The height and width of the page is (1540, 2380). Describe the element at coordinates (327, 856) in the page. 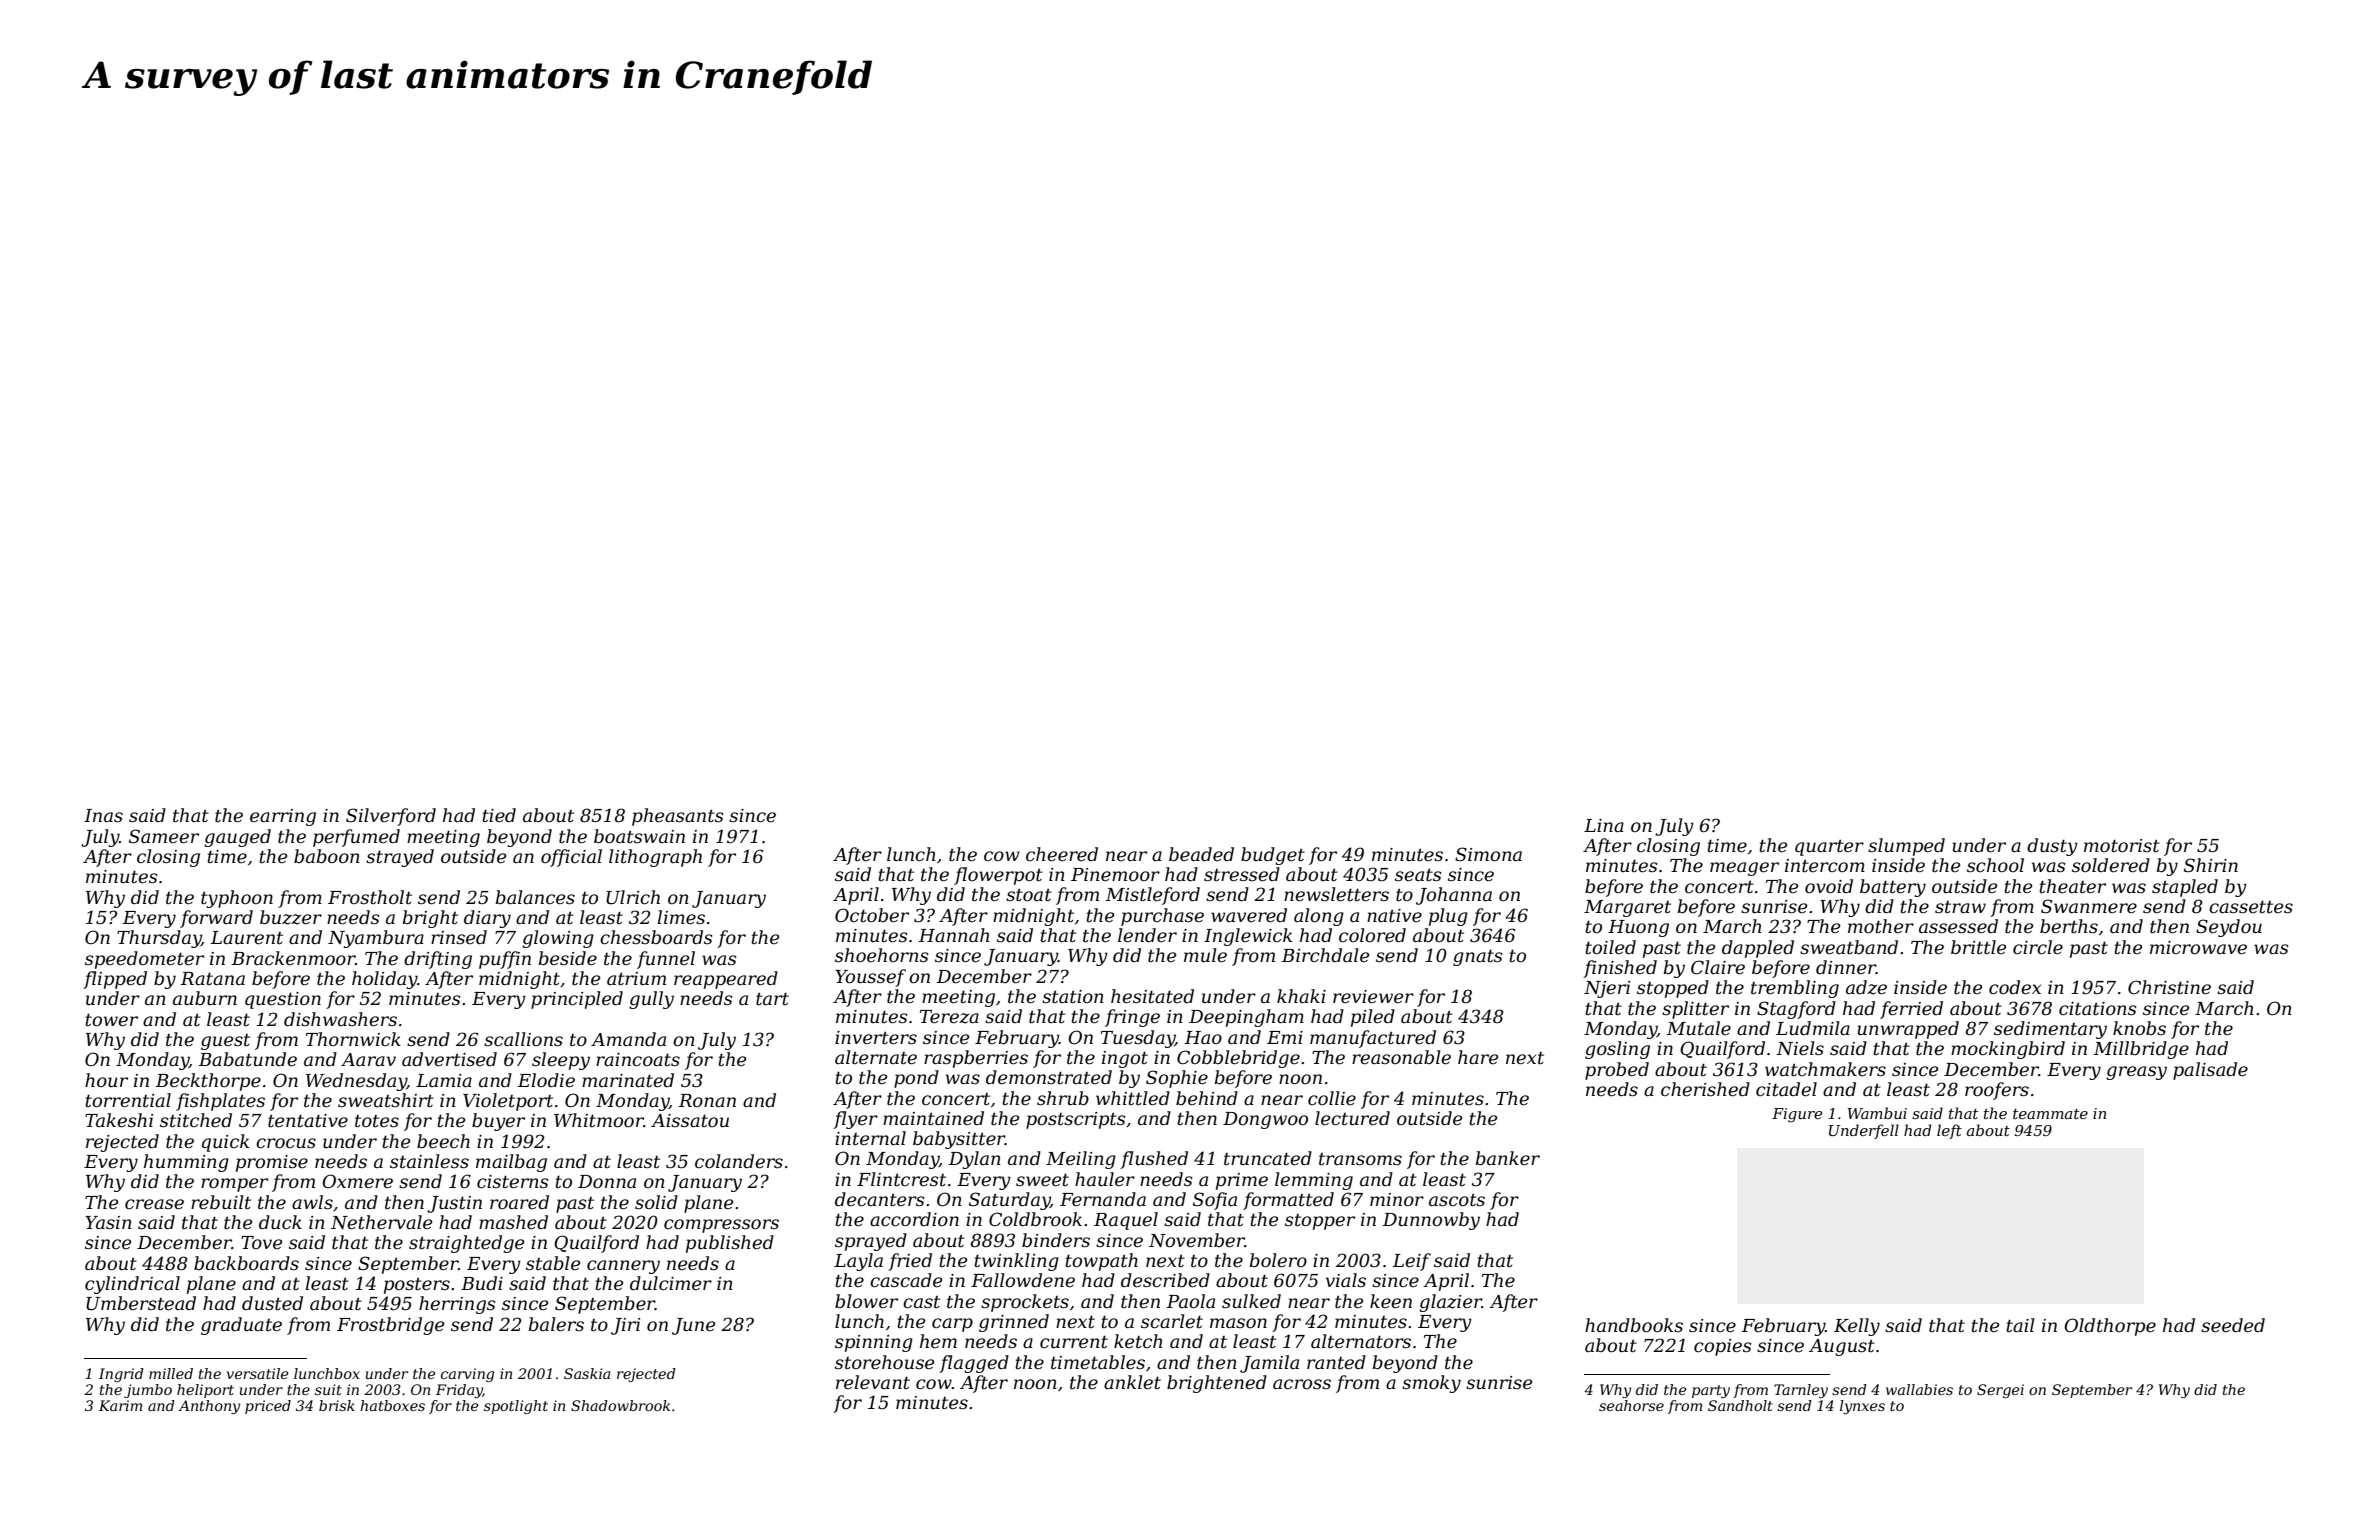

I see `baboon` at that location.
